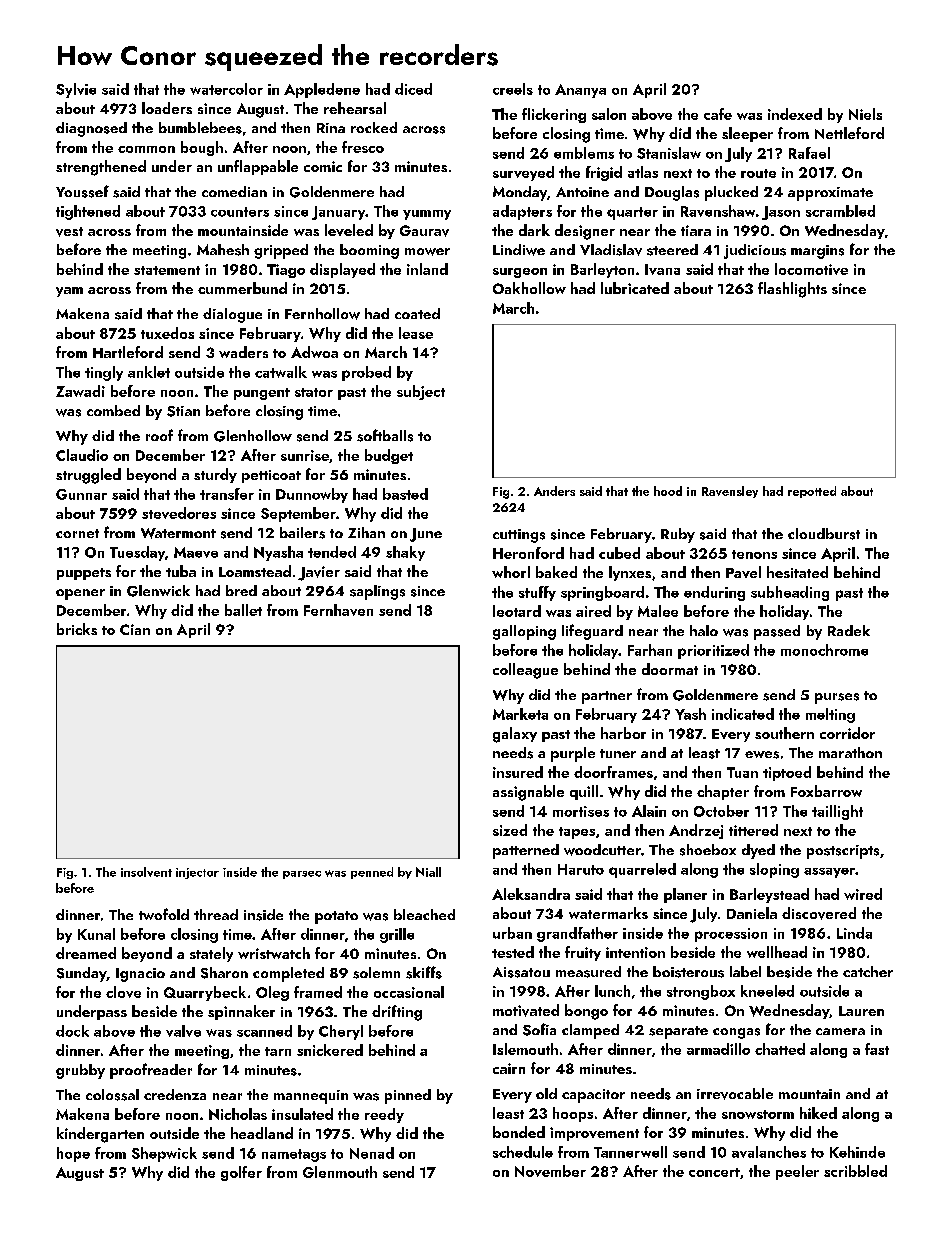  What do you see at coordinates (865, 114) in the screenshot?
I see `Niels` at bounding box center [865, 114].
